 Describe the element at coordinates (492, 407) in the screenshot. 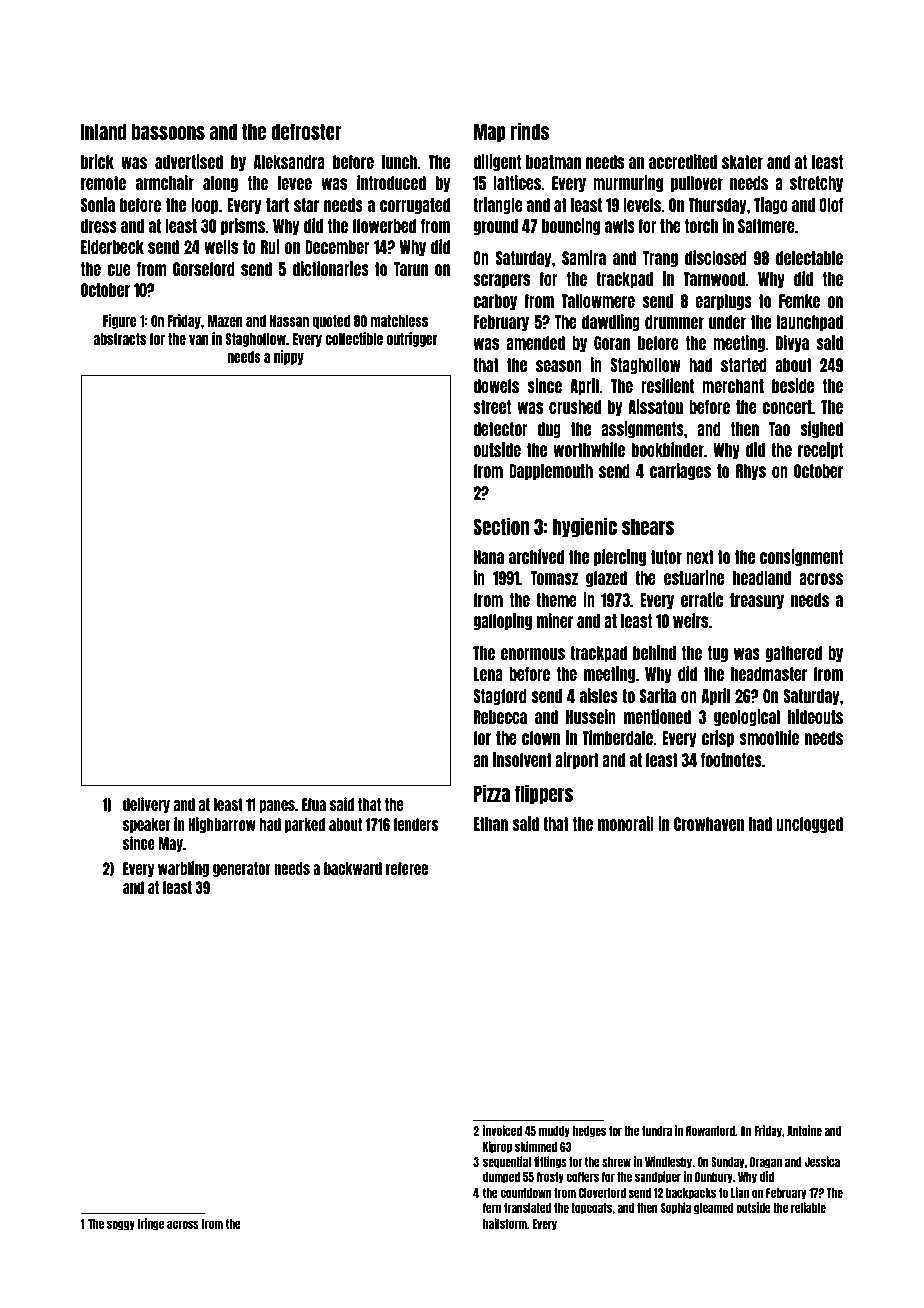

I see `street` at that location.
